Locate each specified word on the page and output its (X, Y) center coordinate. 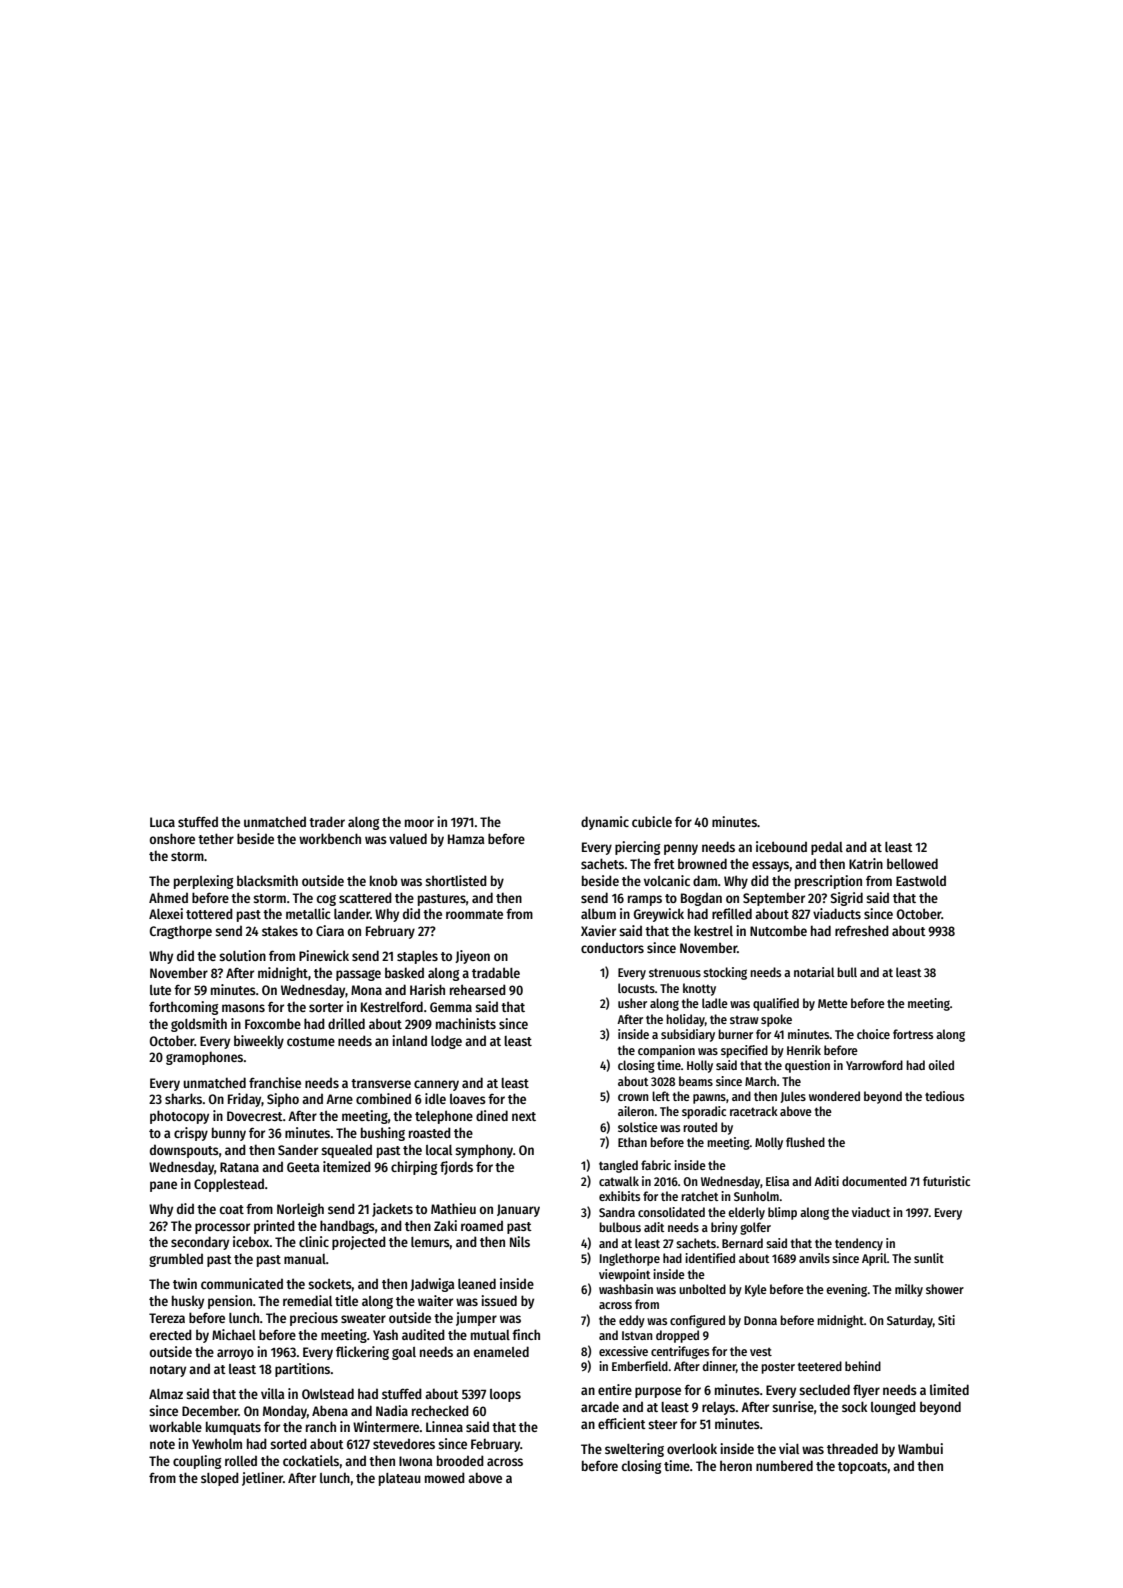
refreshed (862, 930)
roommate (474, 914)
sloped (220, 1479)
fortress (913, 1034)
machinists (466, 1023)
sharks (183, 1098)
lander (352, 913)
